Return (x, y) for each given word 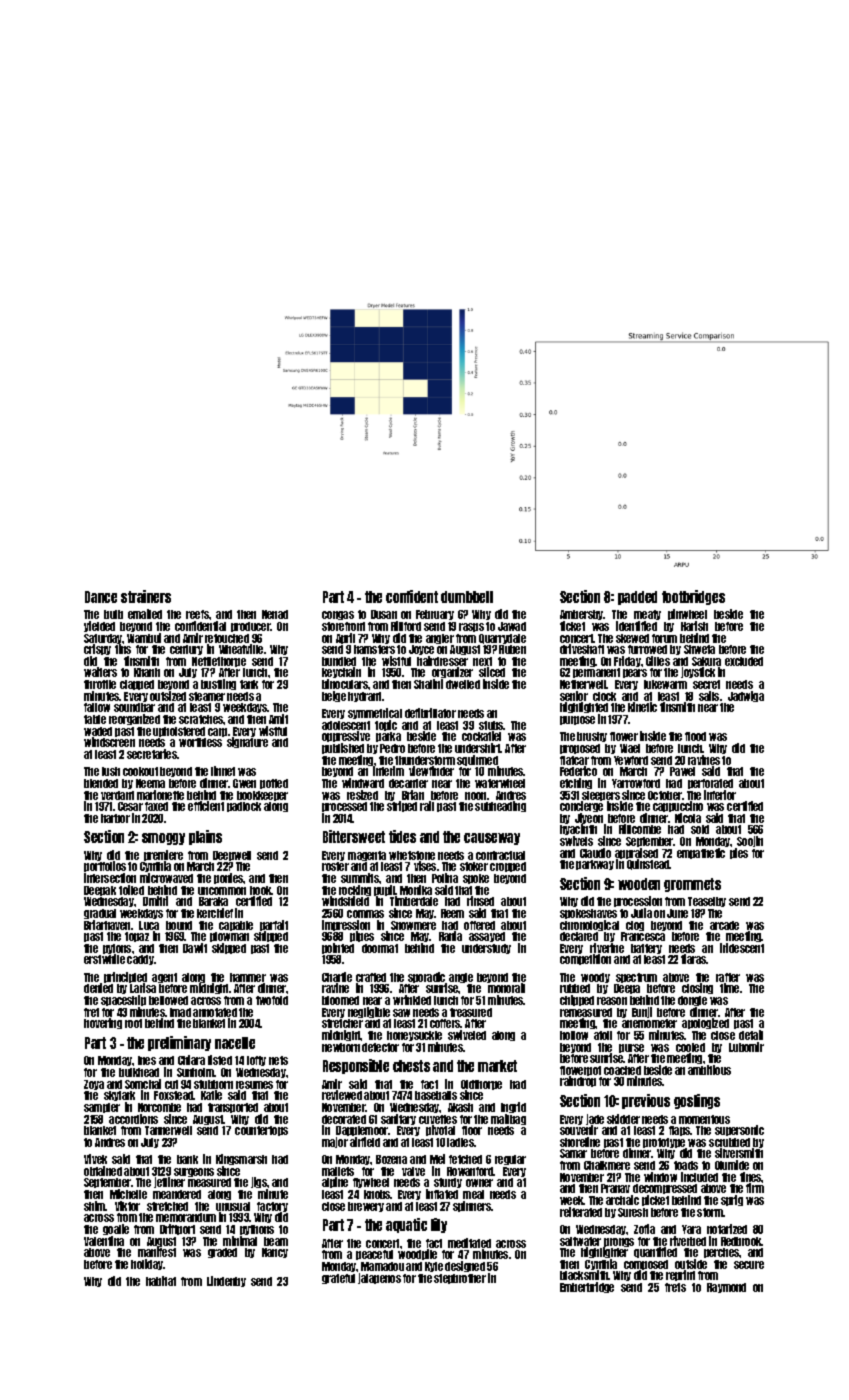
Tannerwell (168, 1130)
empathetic (701, 853)
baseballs (436, 1095)
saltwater (580, 1241)
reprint (680, 1275)
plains (205, 837)
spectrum (636, 978)
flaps (680, 1131)
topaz (137, 937)
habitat (161, 1281)
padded (637, 598)
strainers (146, 596)
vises (425, 866)
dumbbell (467, 597)
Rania (450, 936)
